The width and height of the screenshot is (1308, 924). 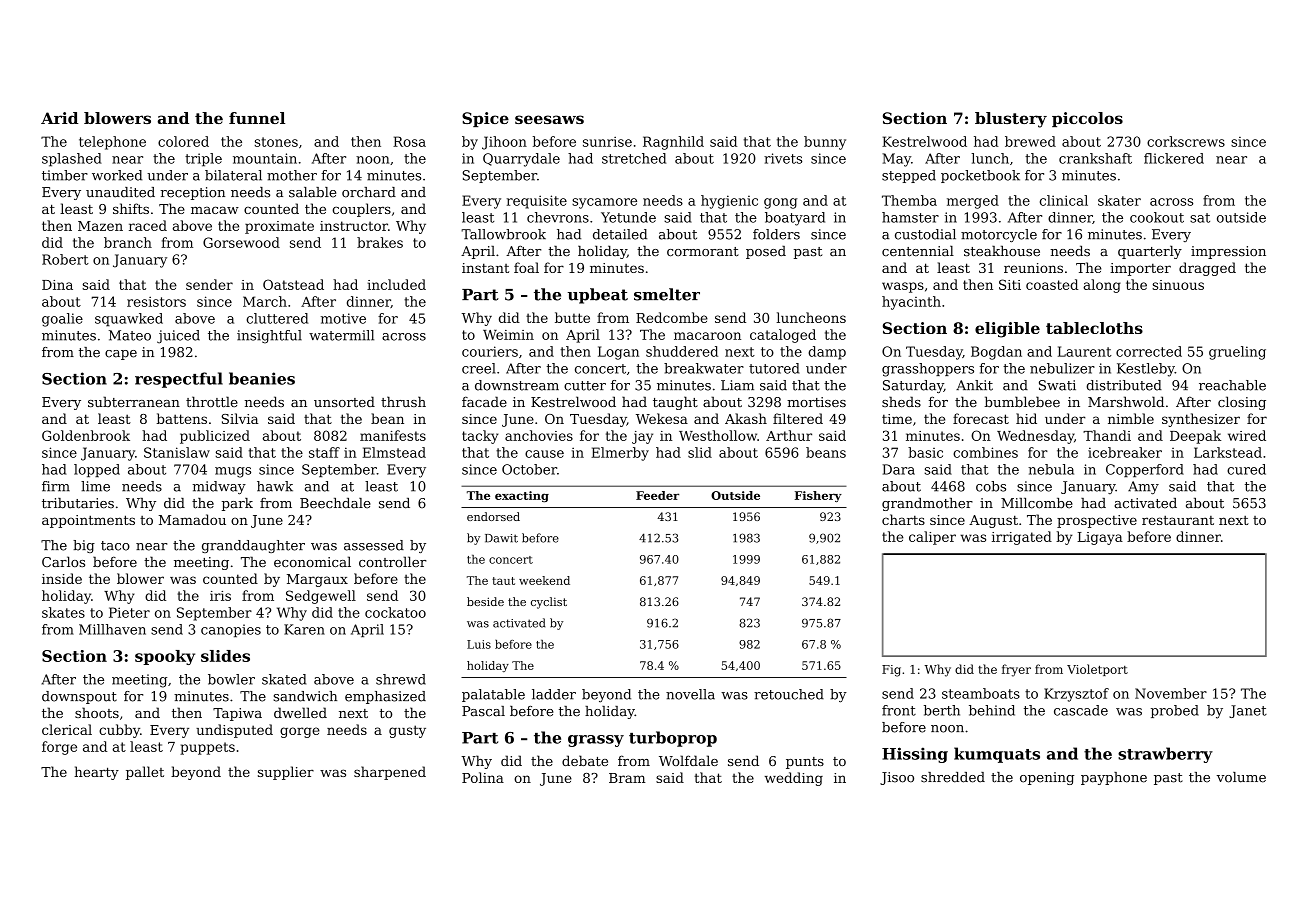 What do you see at coordinates (903, 287) in the screenshot?
I see `wasps` at bounding box center [903, 287].
